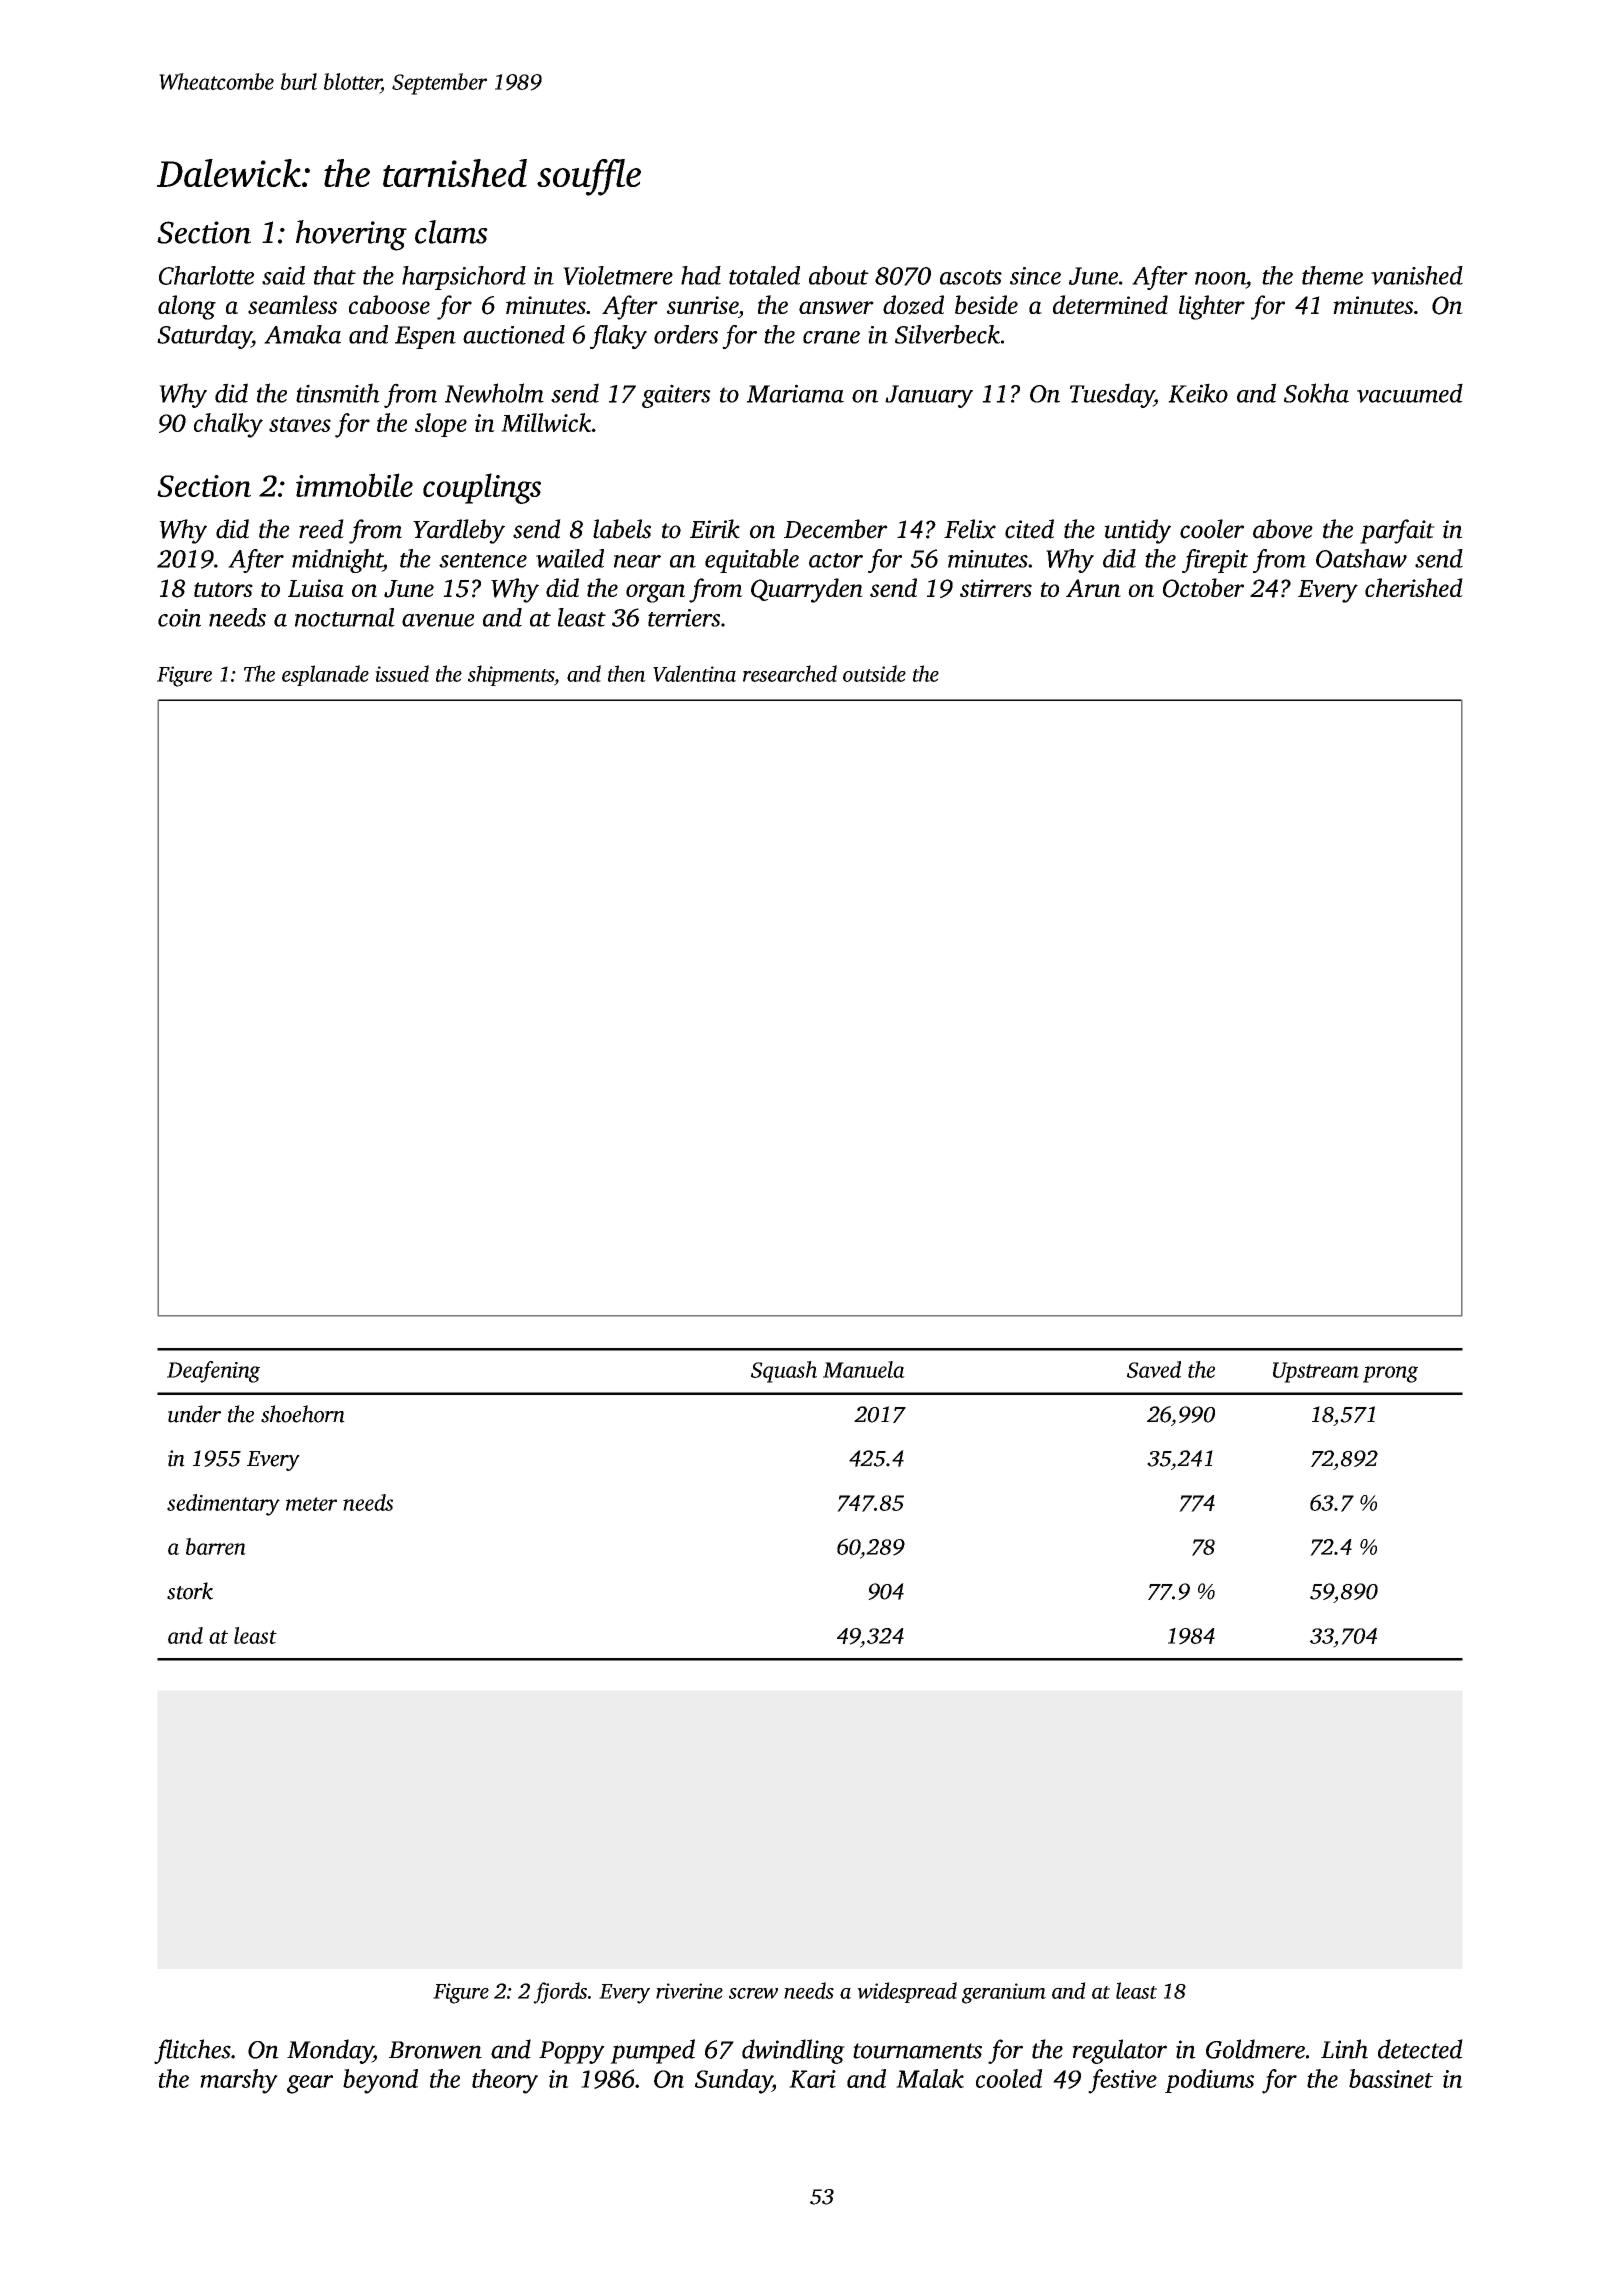 This document has height=2292, width=1620. What do you see at coordinates (303, 1414) in the document?
I see `shoehorn` at bounding box center [303, 1414].
